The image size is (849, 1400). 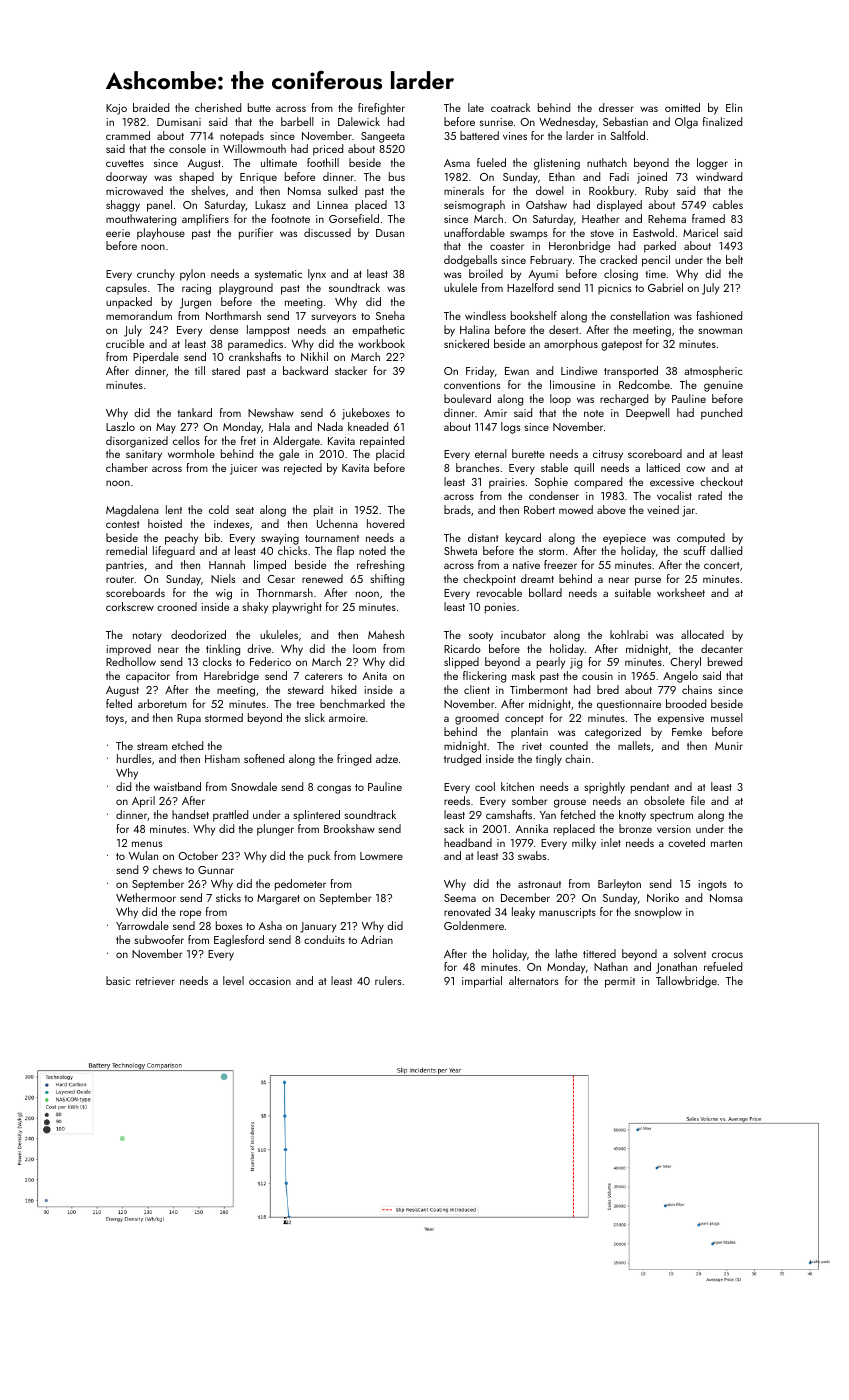 What do you see at coordinates (390, 455) in the screenshot?
I see `placid` at bounding box center [390, 455].
